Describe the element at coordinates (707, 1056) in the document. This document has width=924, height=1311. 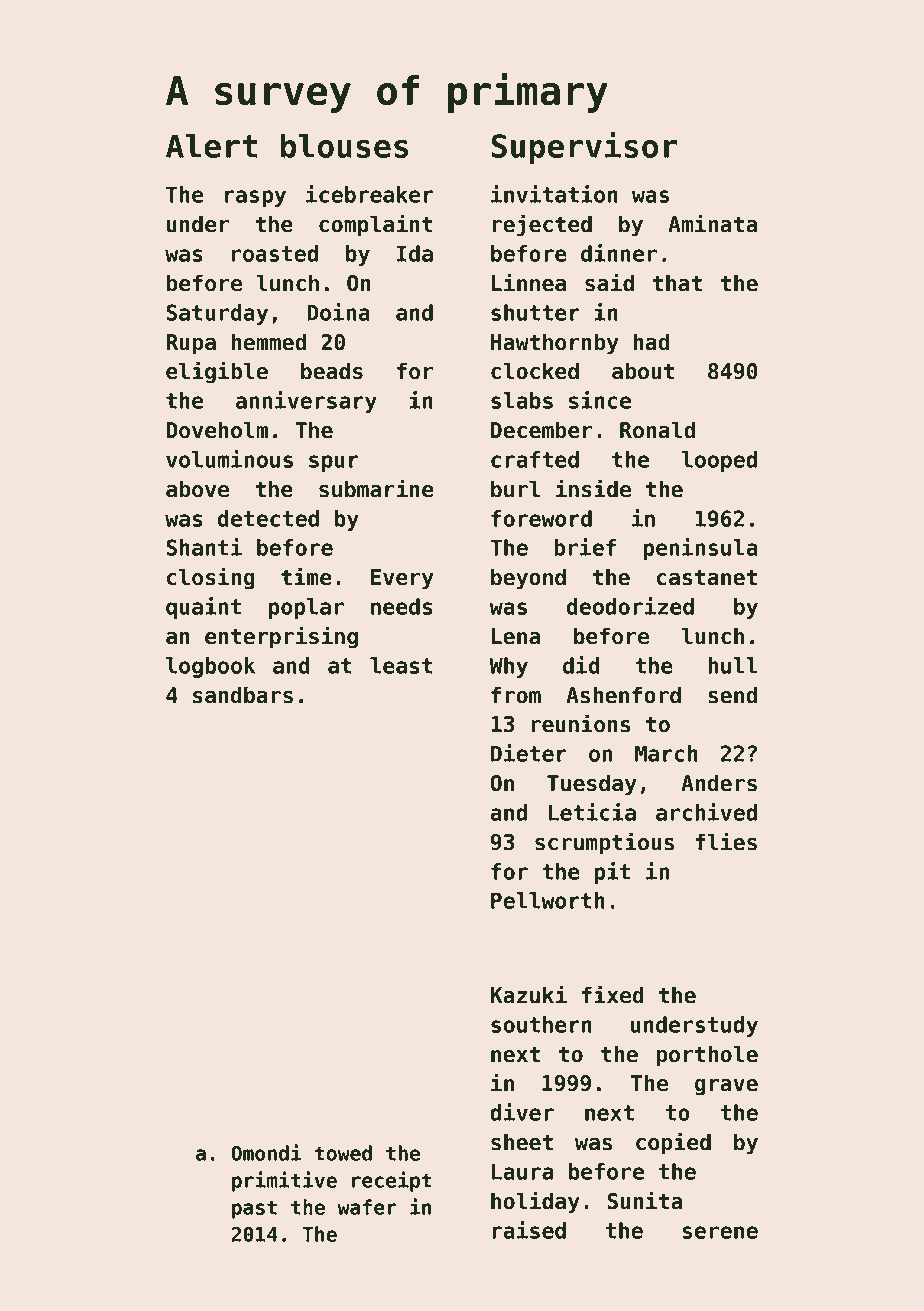
I see `porthole` at that location.
